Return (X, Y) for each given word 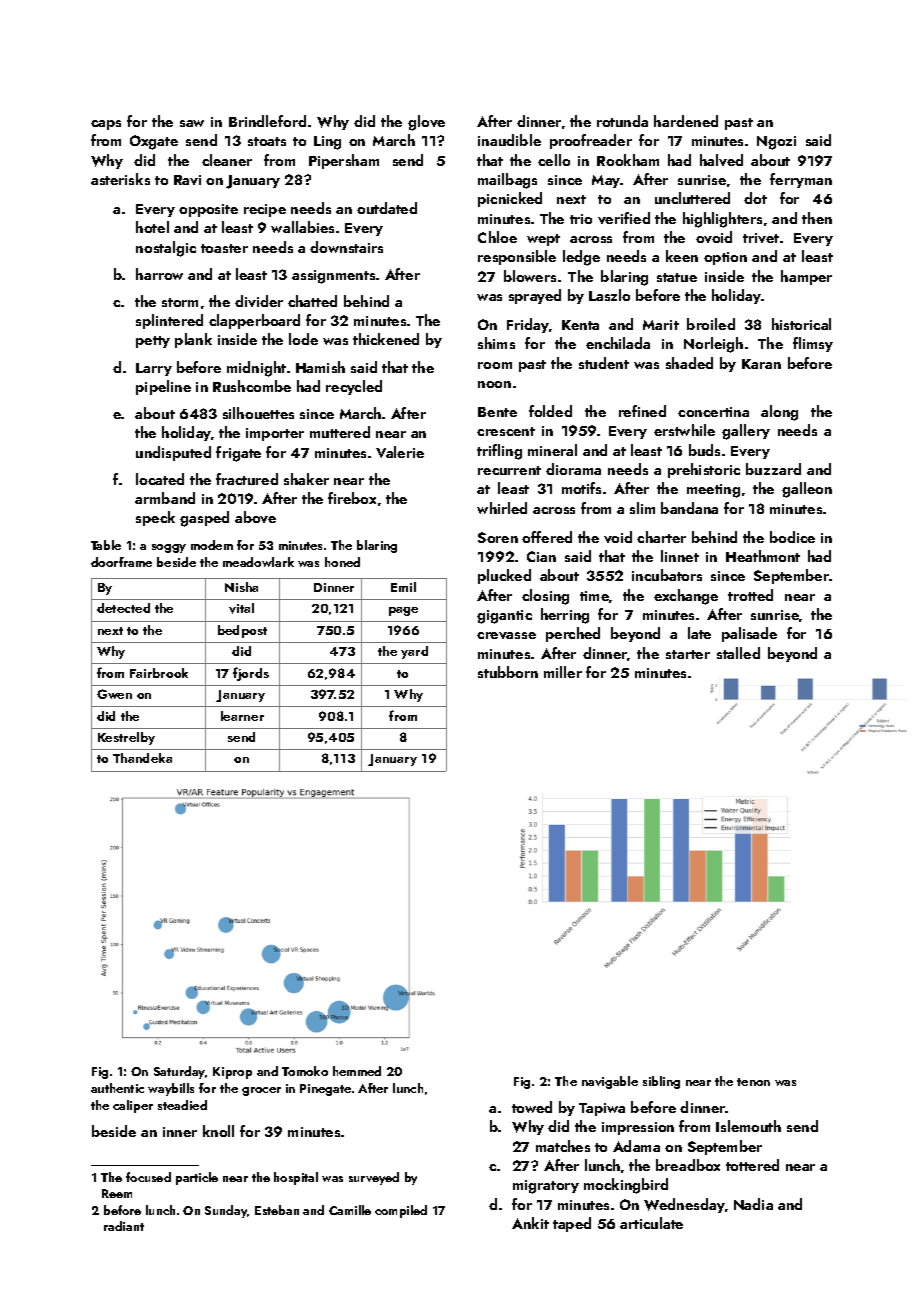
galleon (807, 490)
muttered (340, 432)
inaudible (509, 140)
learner (242, 716)
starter (688, 654)
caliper (133, 1106)
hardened (686, 121)
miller (563, 672)
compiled (401, 1211)
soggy (169, 548)
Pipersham (344, 161)
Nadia (753, 1204)
